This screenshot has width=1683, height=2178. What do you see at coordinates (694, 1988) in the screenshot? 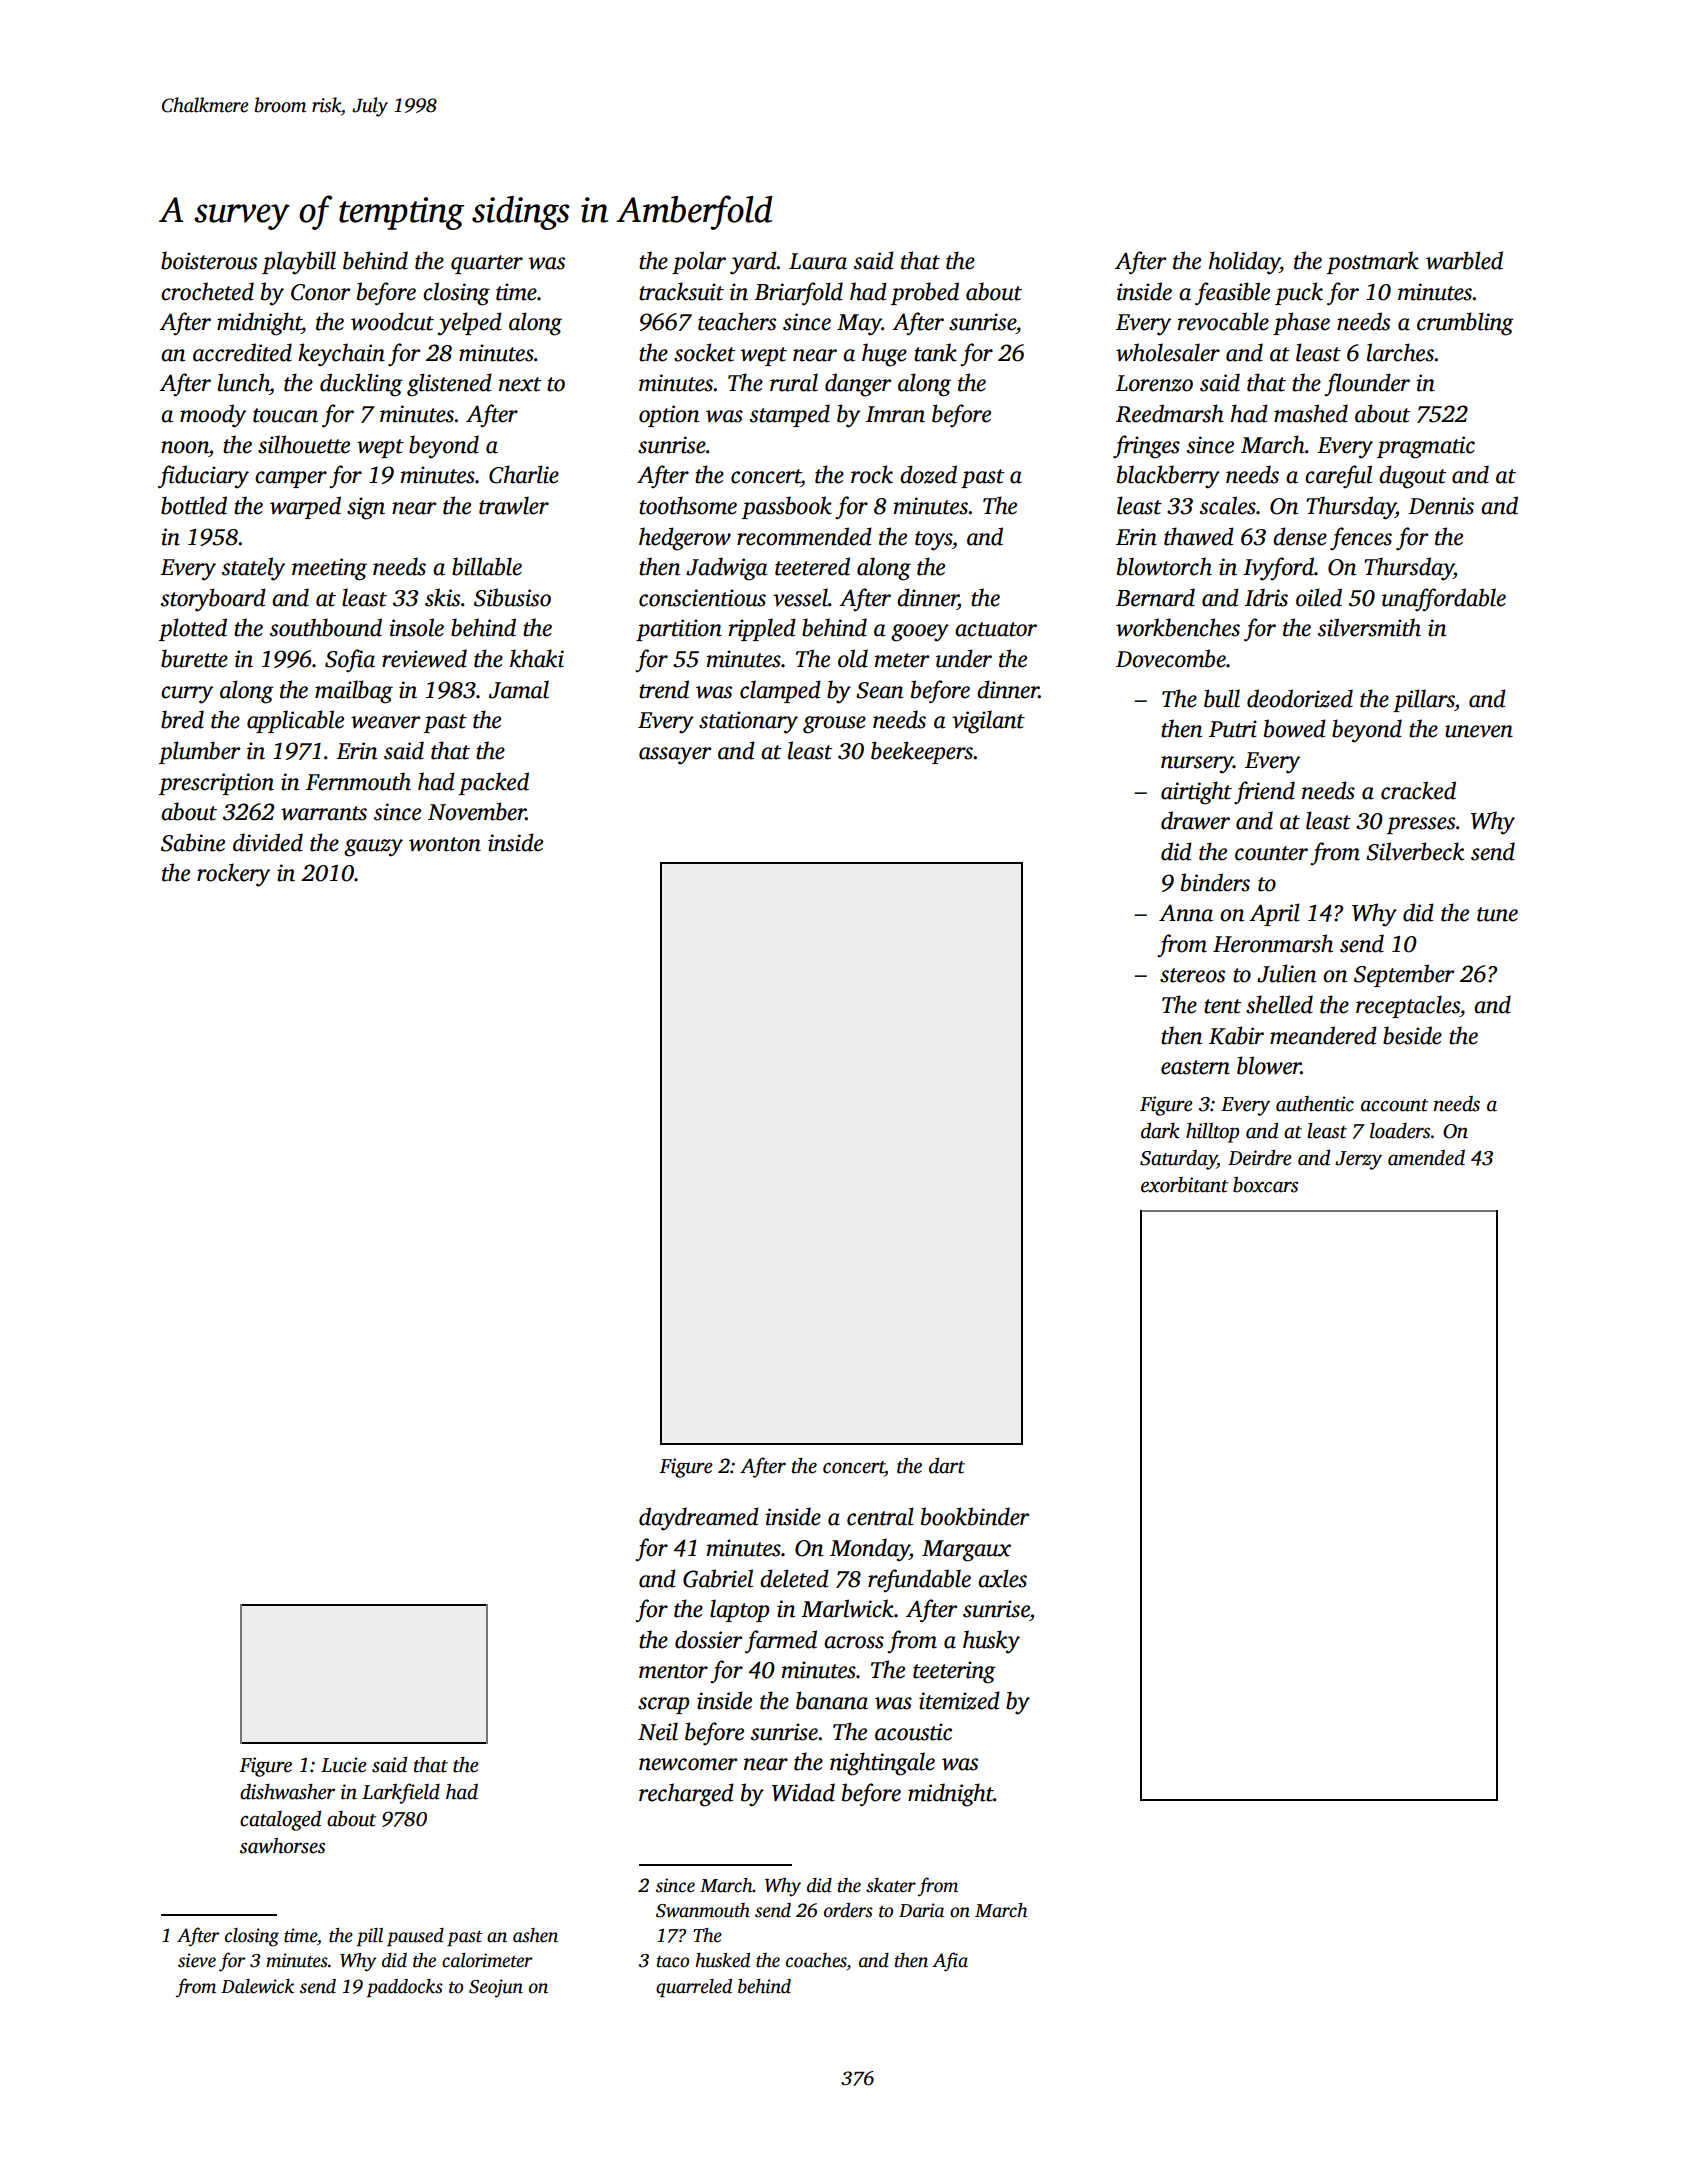
I see `quarreled` at bounding box center [694, 1988].
